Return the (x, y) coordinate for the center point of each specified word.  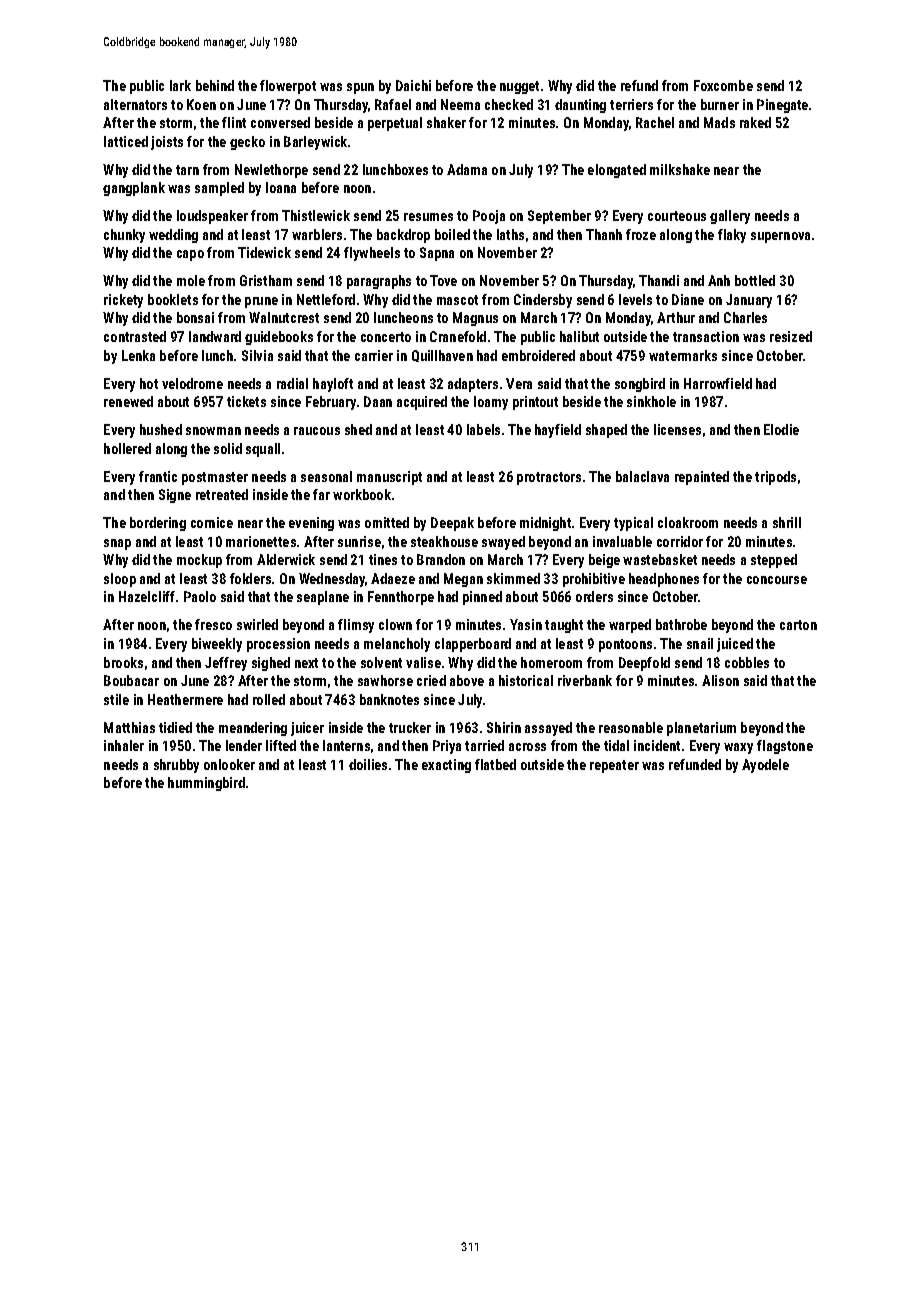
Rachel (655, 122)
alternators (135, 104)
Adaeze (393, 578)
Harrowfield (718, 383)
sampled (219, 189)
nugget (519, 87)
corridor (680, 541)
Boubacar (131, 680)
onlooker (229, 764)
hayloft (333, 385)
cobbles (747, 662)
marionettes (261, 541)
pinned (482, 598)
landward (215, 336)
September (559, 217)
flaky (732, 236)
